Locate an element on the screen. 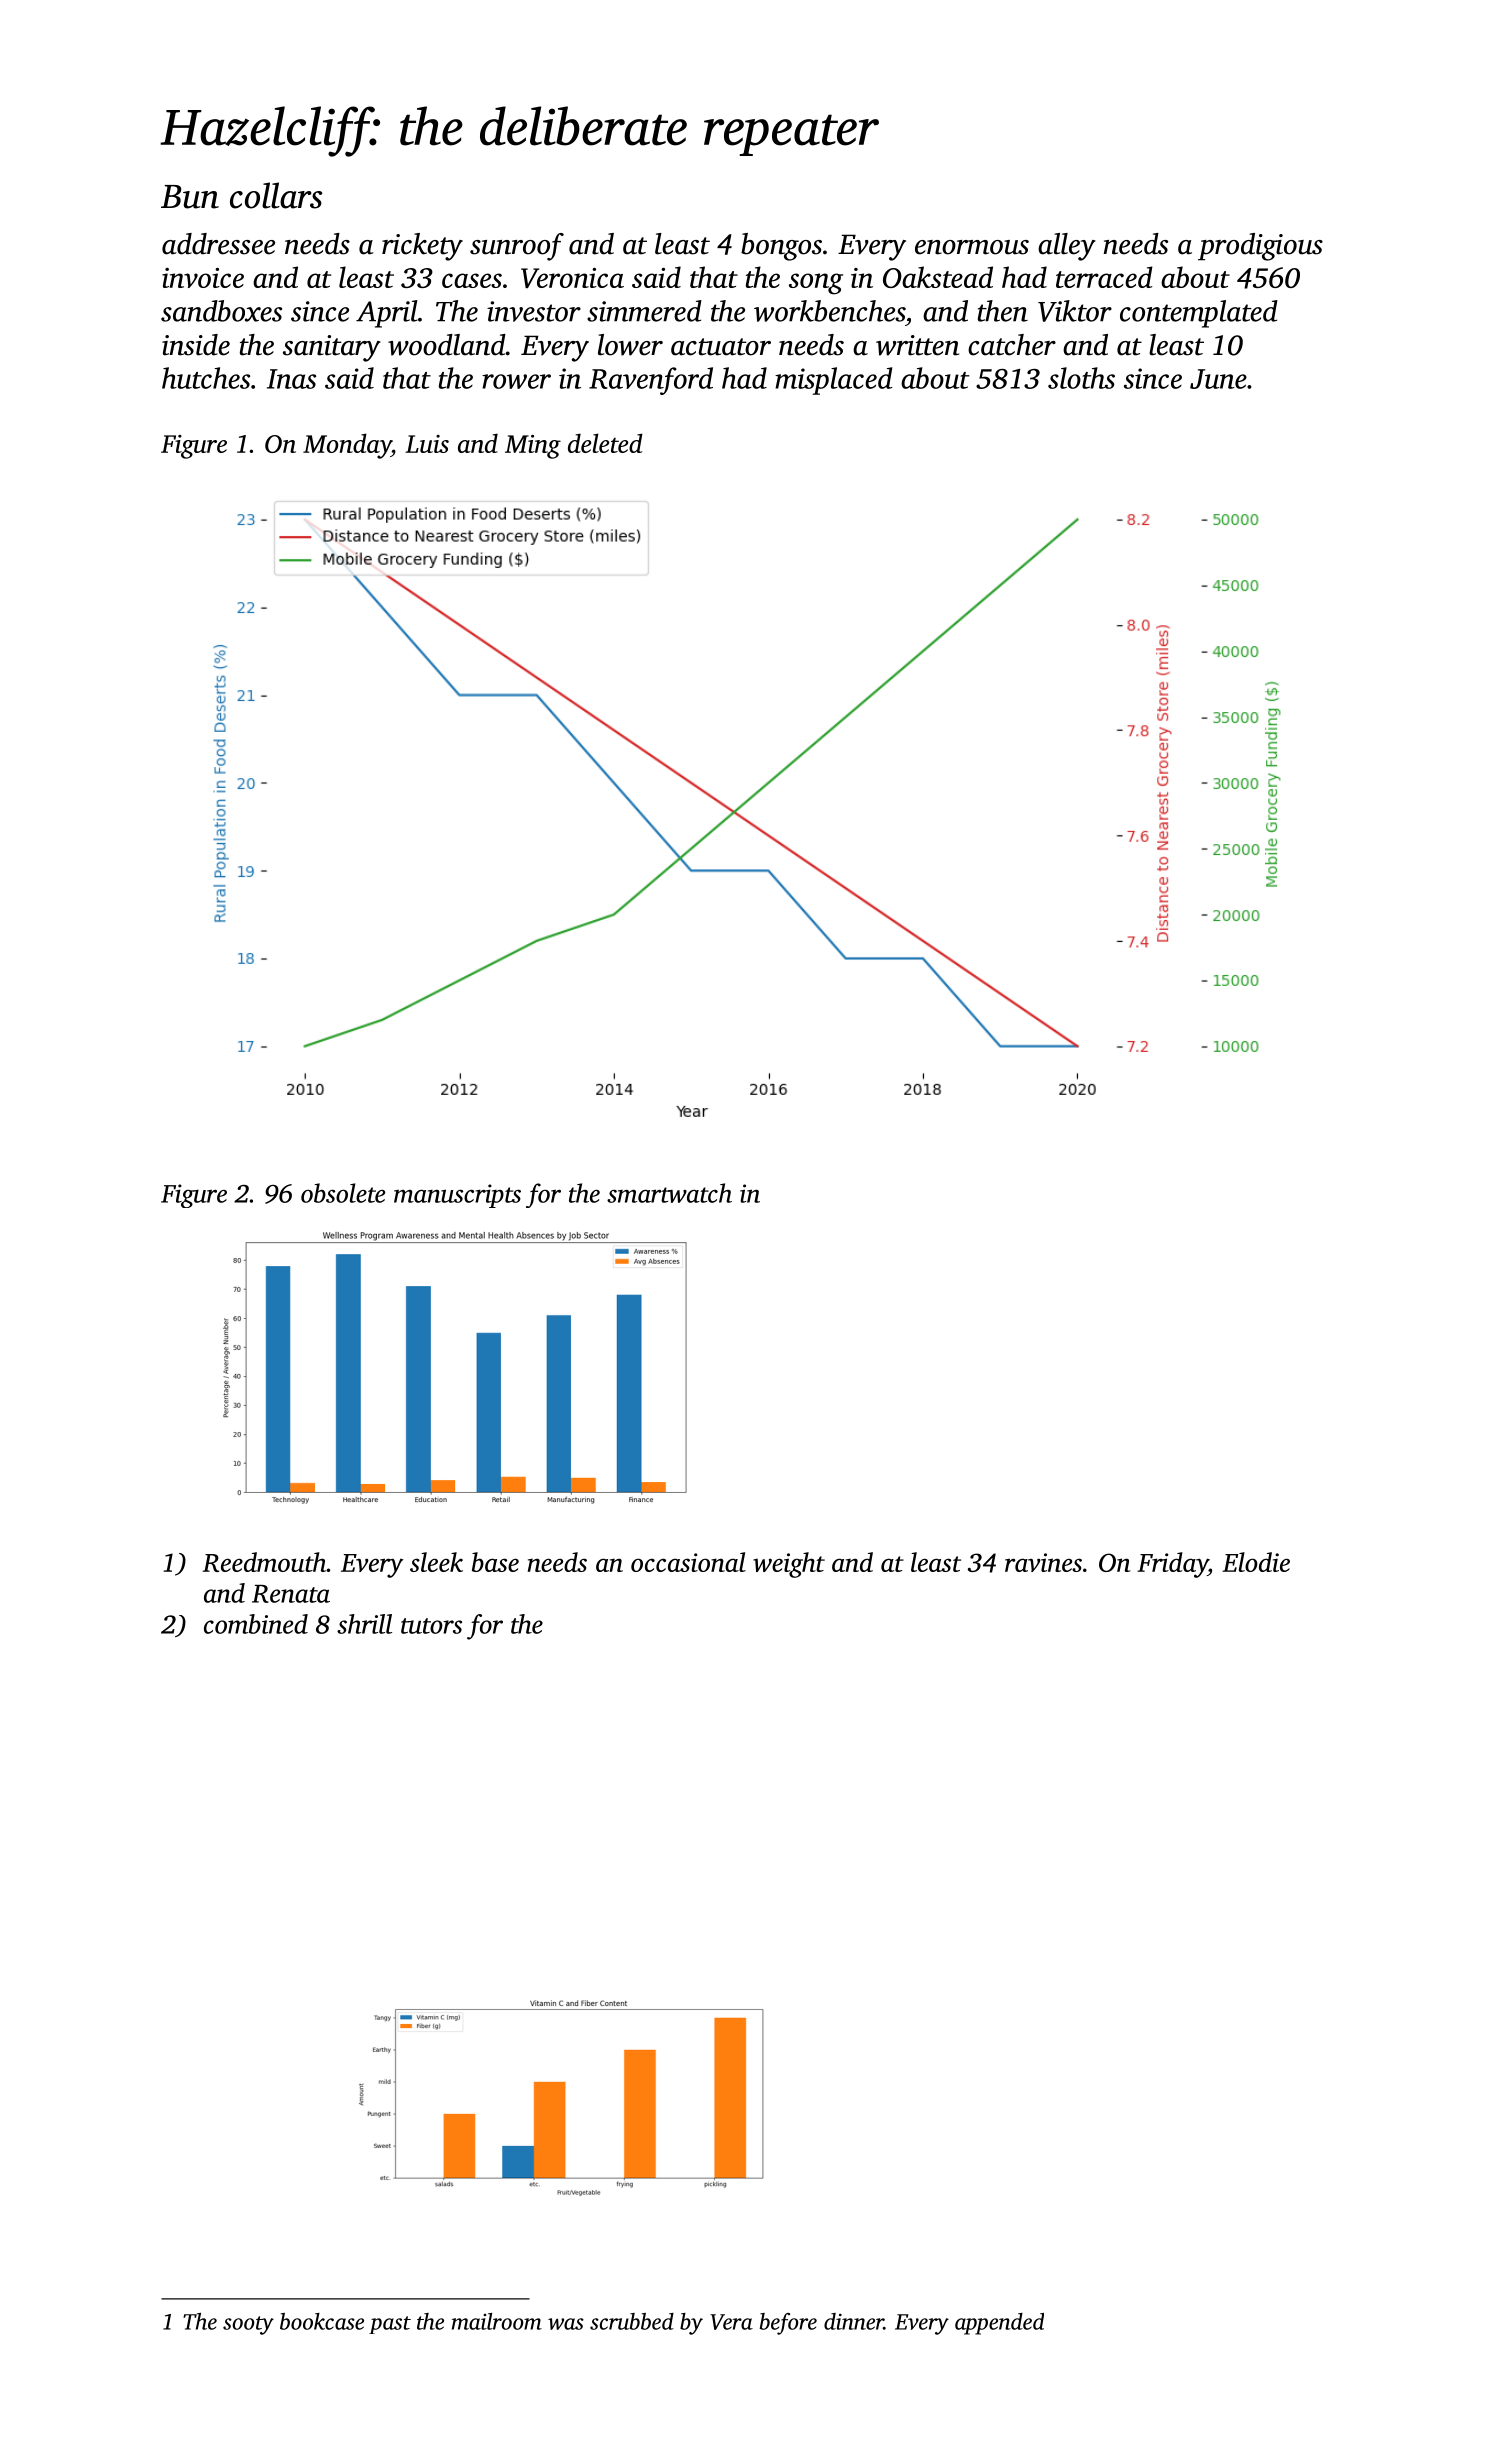 This screenshot has height=2464, width=1496. sooty is located at coordinates (248, 2325).
